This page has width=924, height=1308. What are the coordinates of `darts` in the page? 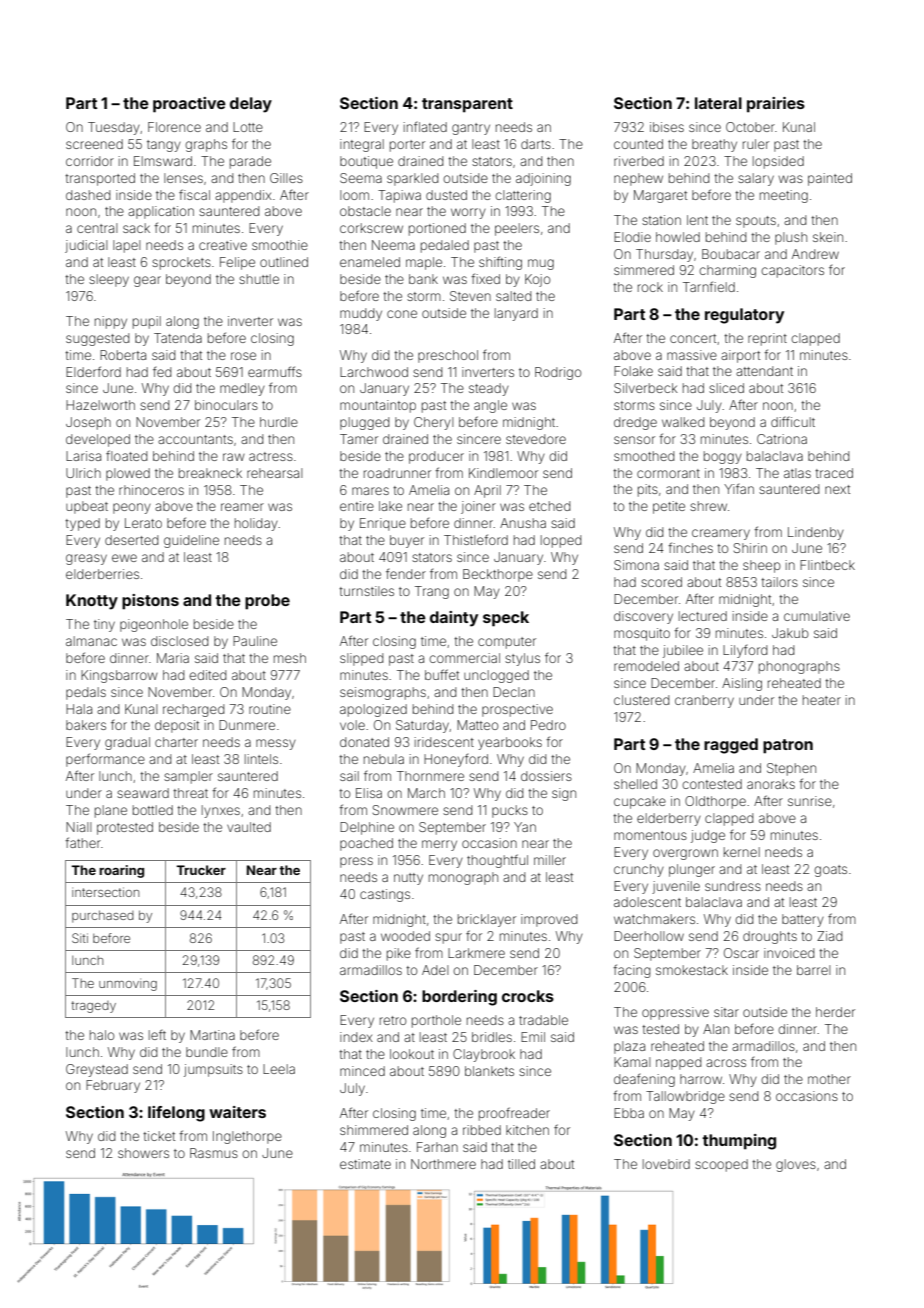 It's located at (536, 144).
